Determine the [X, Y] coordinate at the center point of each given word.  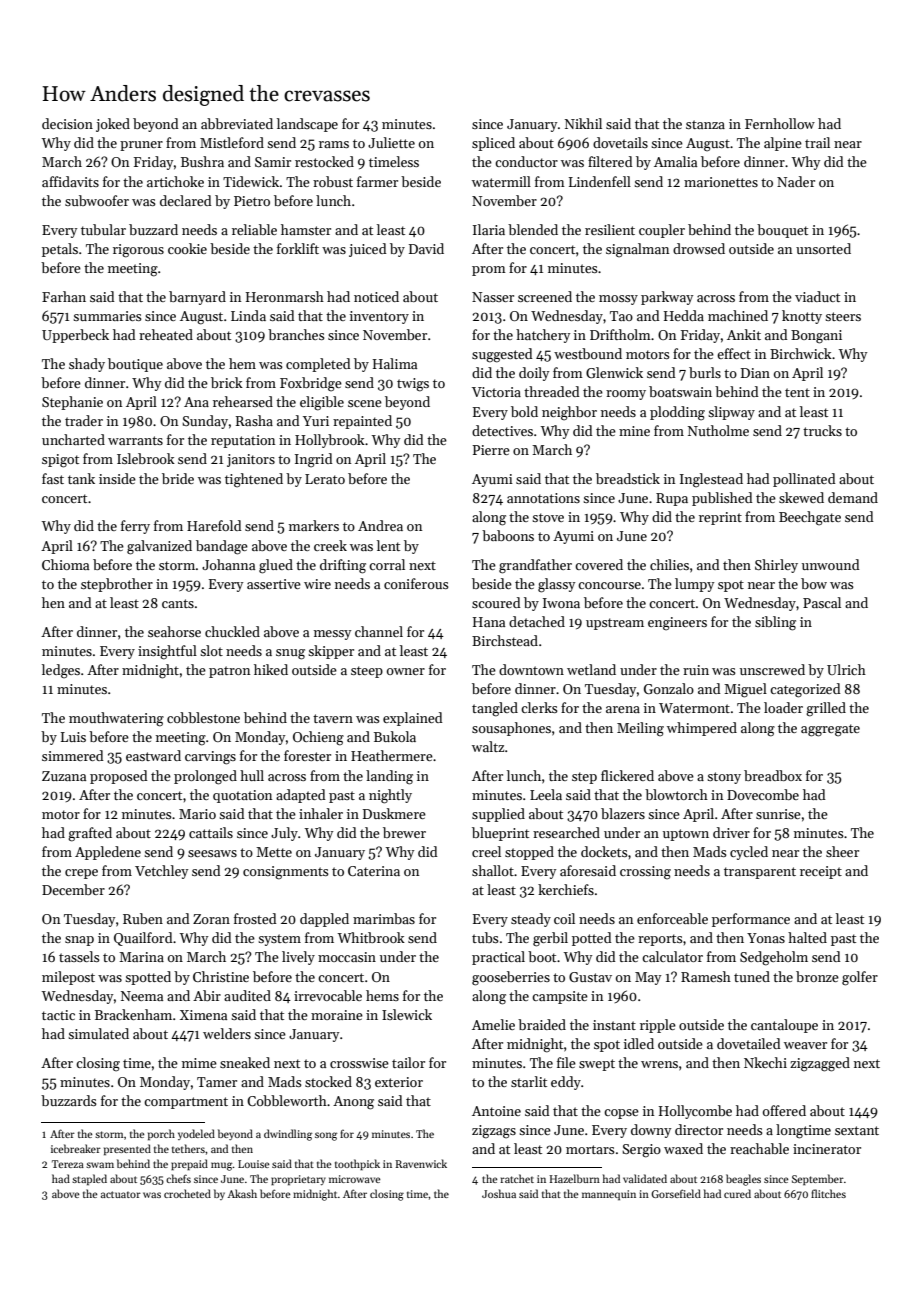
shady [87, 365]
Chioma [65, 564]
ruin [696, 670]
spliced [493, 144]
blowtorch [676, 794]
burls [705, 372]
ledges [61, 671]
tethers [188, 1148]
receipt [821, 872]
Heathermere [392, 755]
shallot [493, 870]
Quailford [143, 939]
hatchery [543, 336]
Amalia [675, 161]
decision [67, 123]
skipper [331, 652]
